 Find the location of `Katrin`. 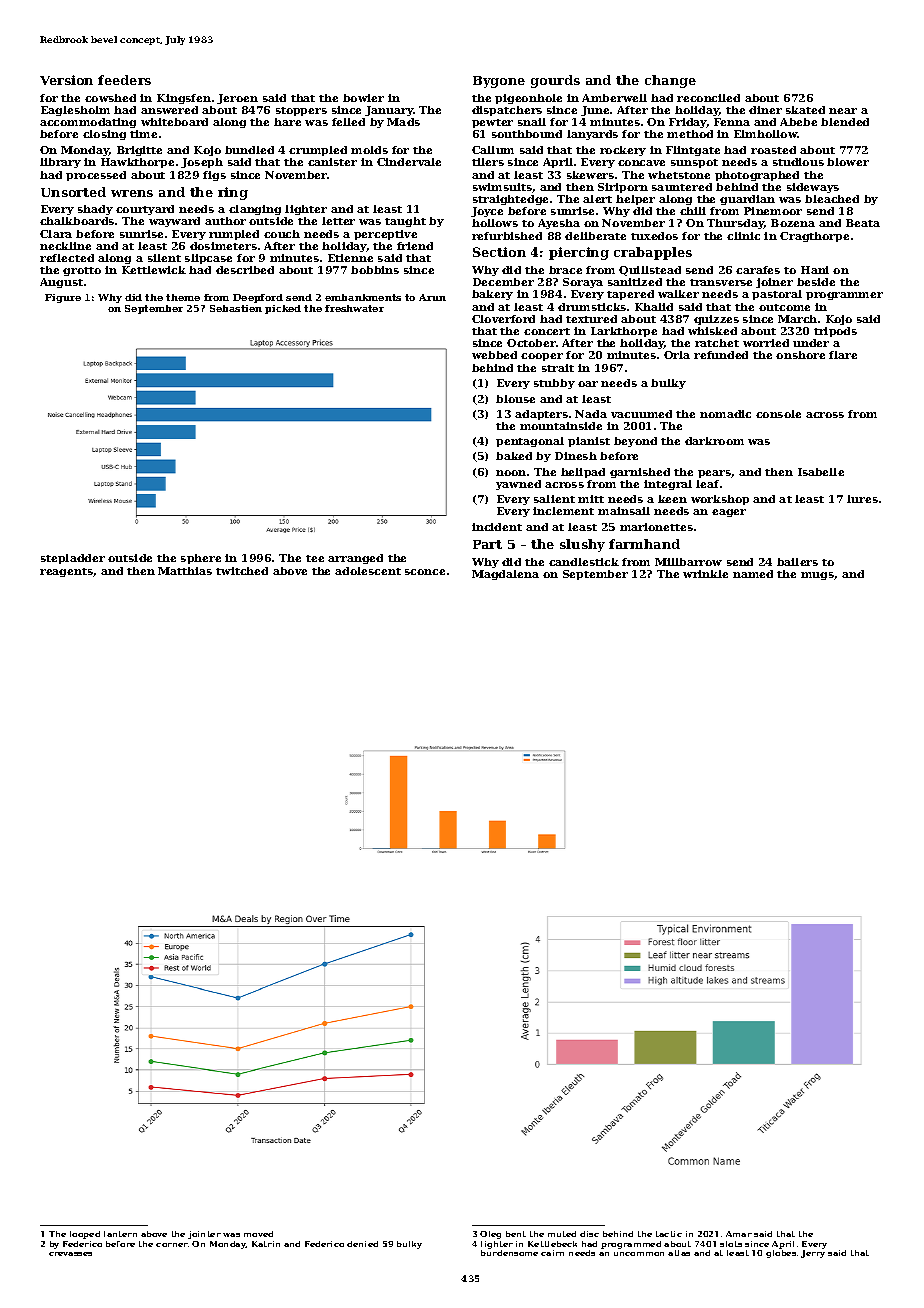

Katrin is located at coordinates (266, 1244).
